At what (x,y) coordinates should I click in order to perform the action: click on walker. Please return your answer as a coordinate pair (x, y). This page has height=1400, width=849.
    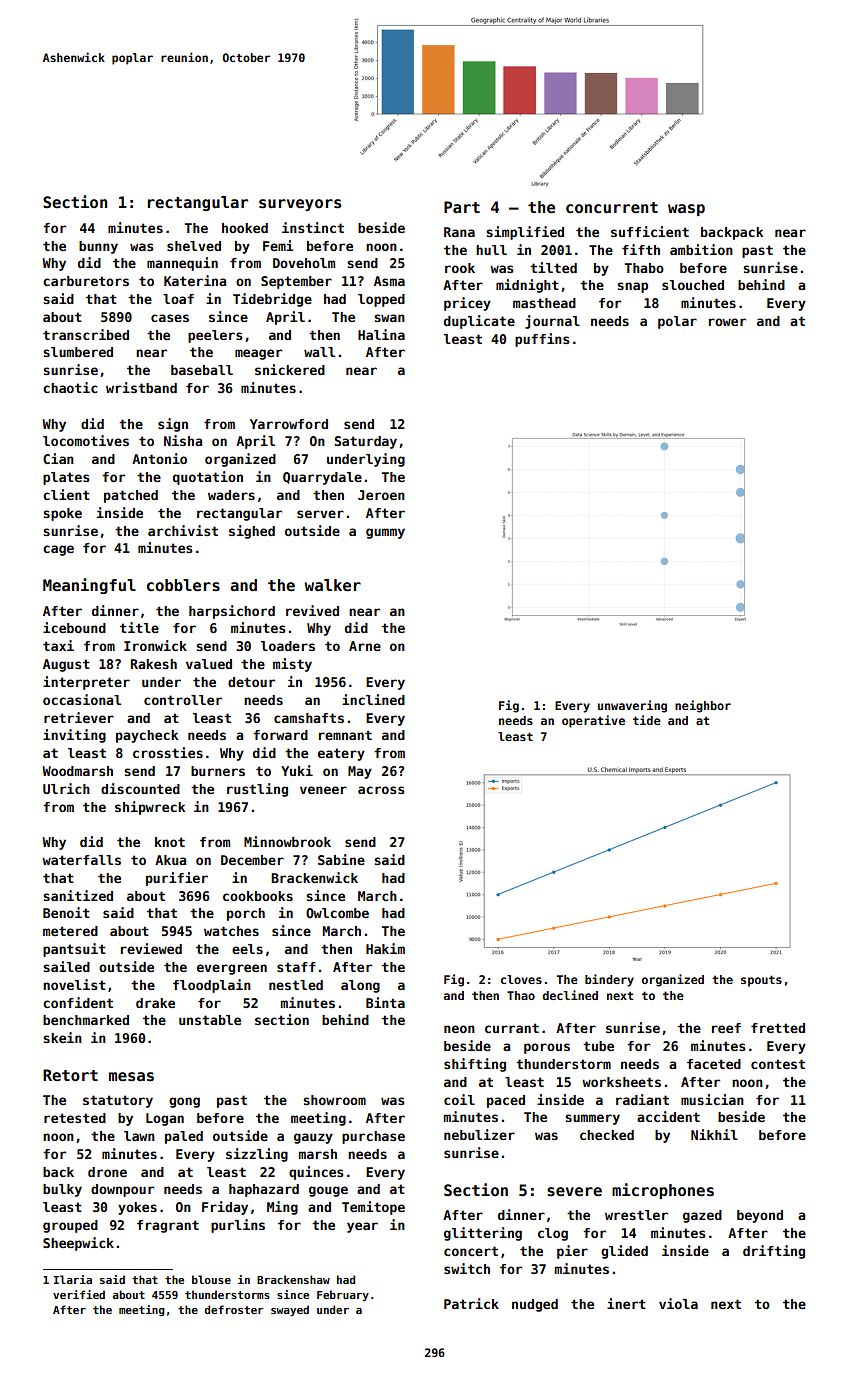
    Looking at the image, I should click on (333, 585).
